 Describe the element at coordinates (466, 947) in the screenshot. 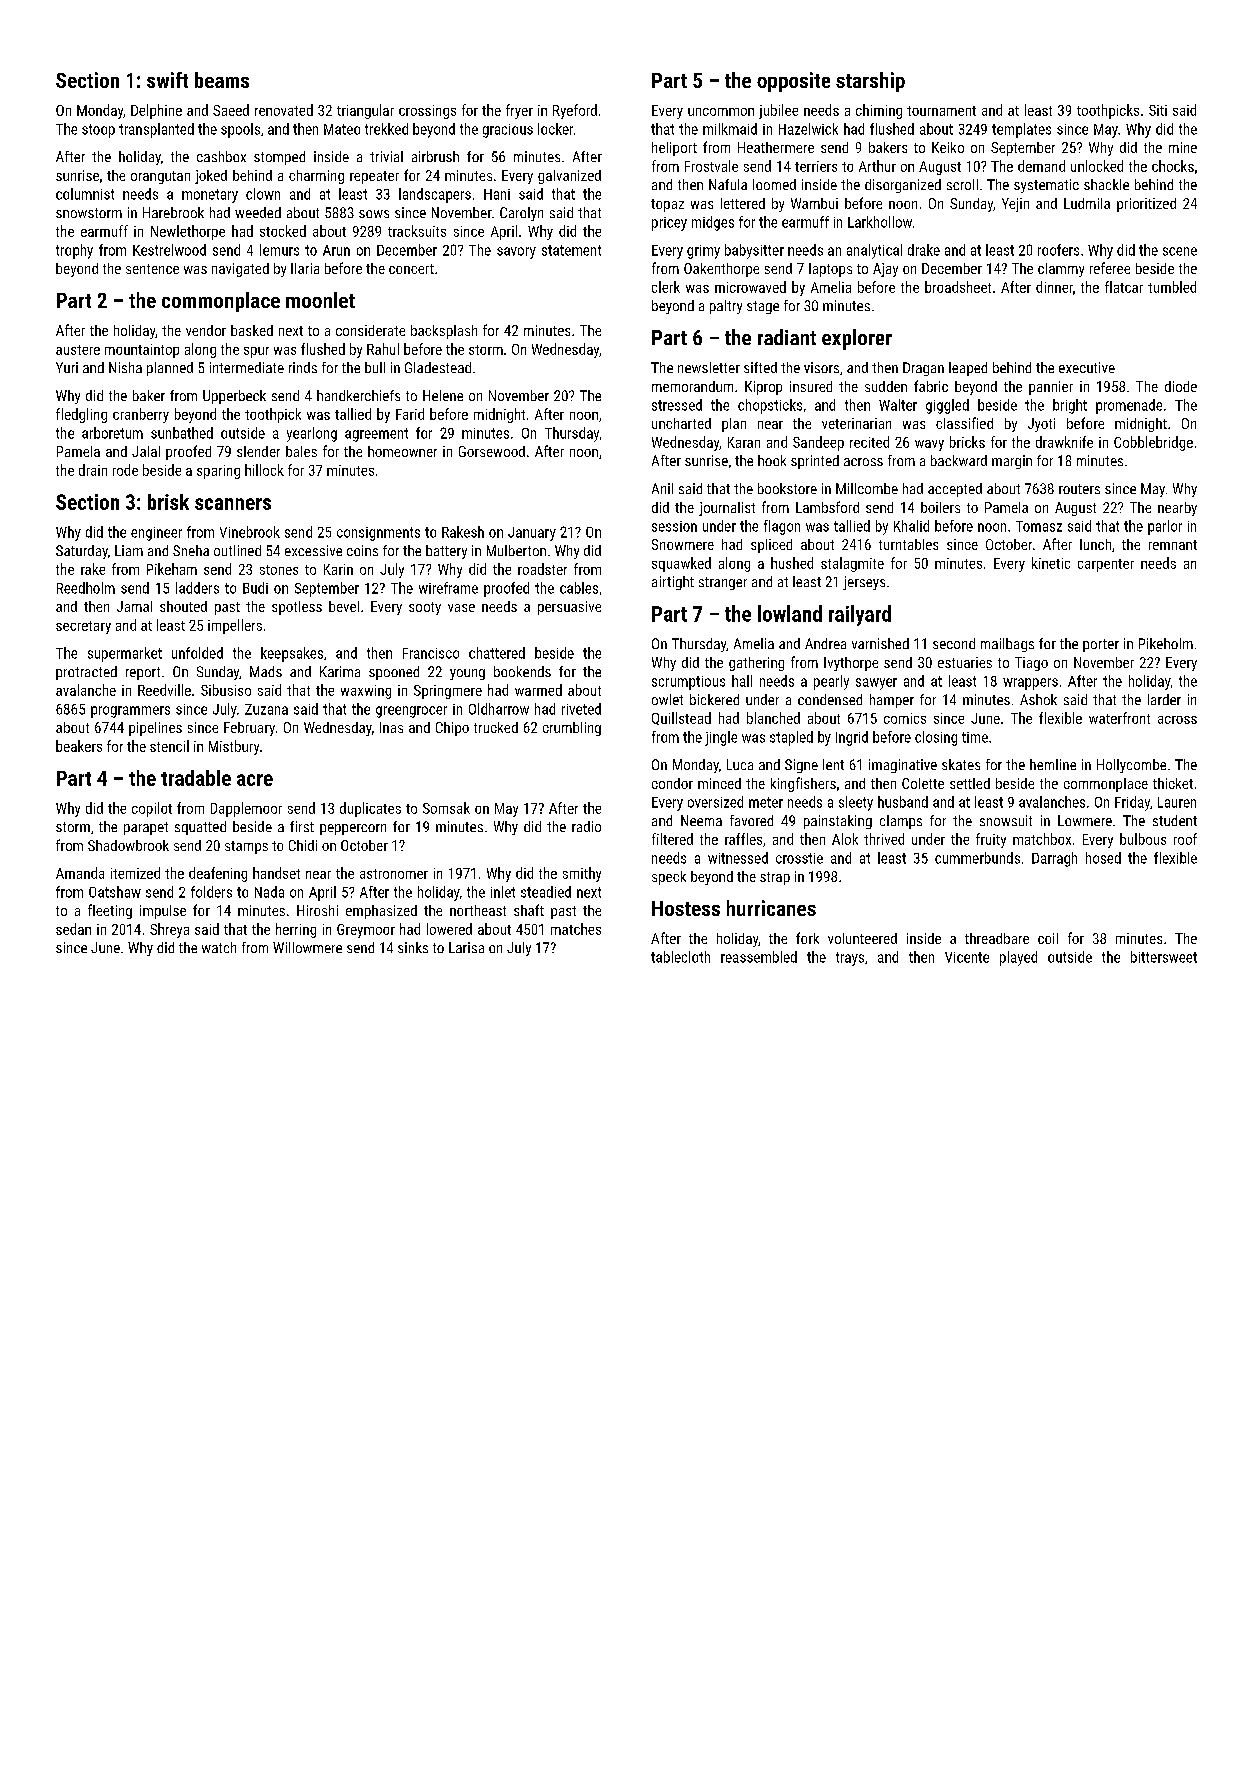

I see `Larisa` at that location.
